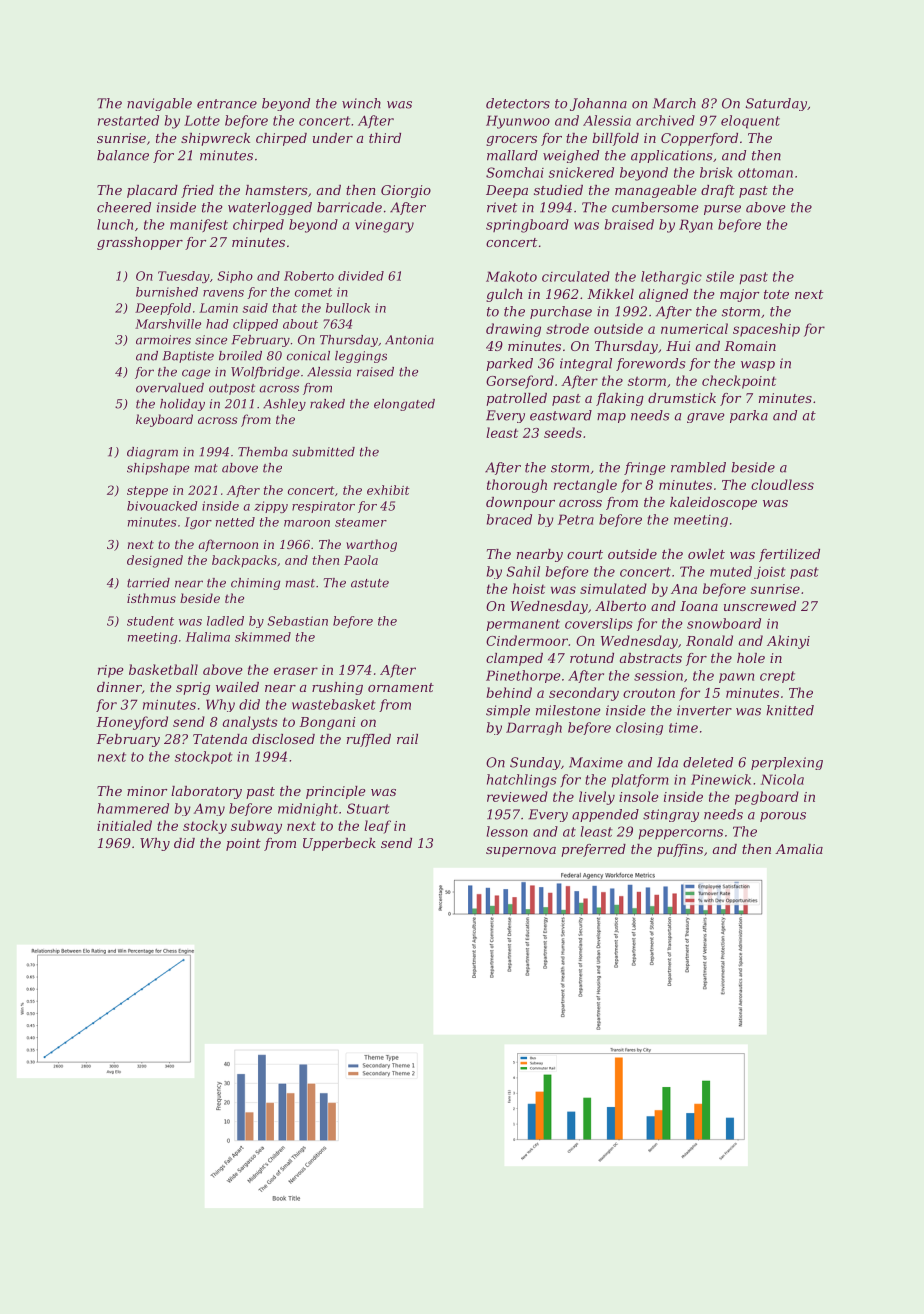  What do you see at coordinates (518, 103) in the page?
I see `detectors` at bounding box center [518, 103].
